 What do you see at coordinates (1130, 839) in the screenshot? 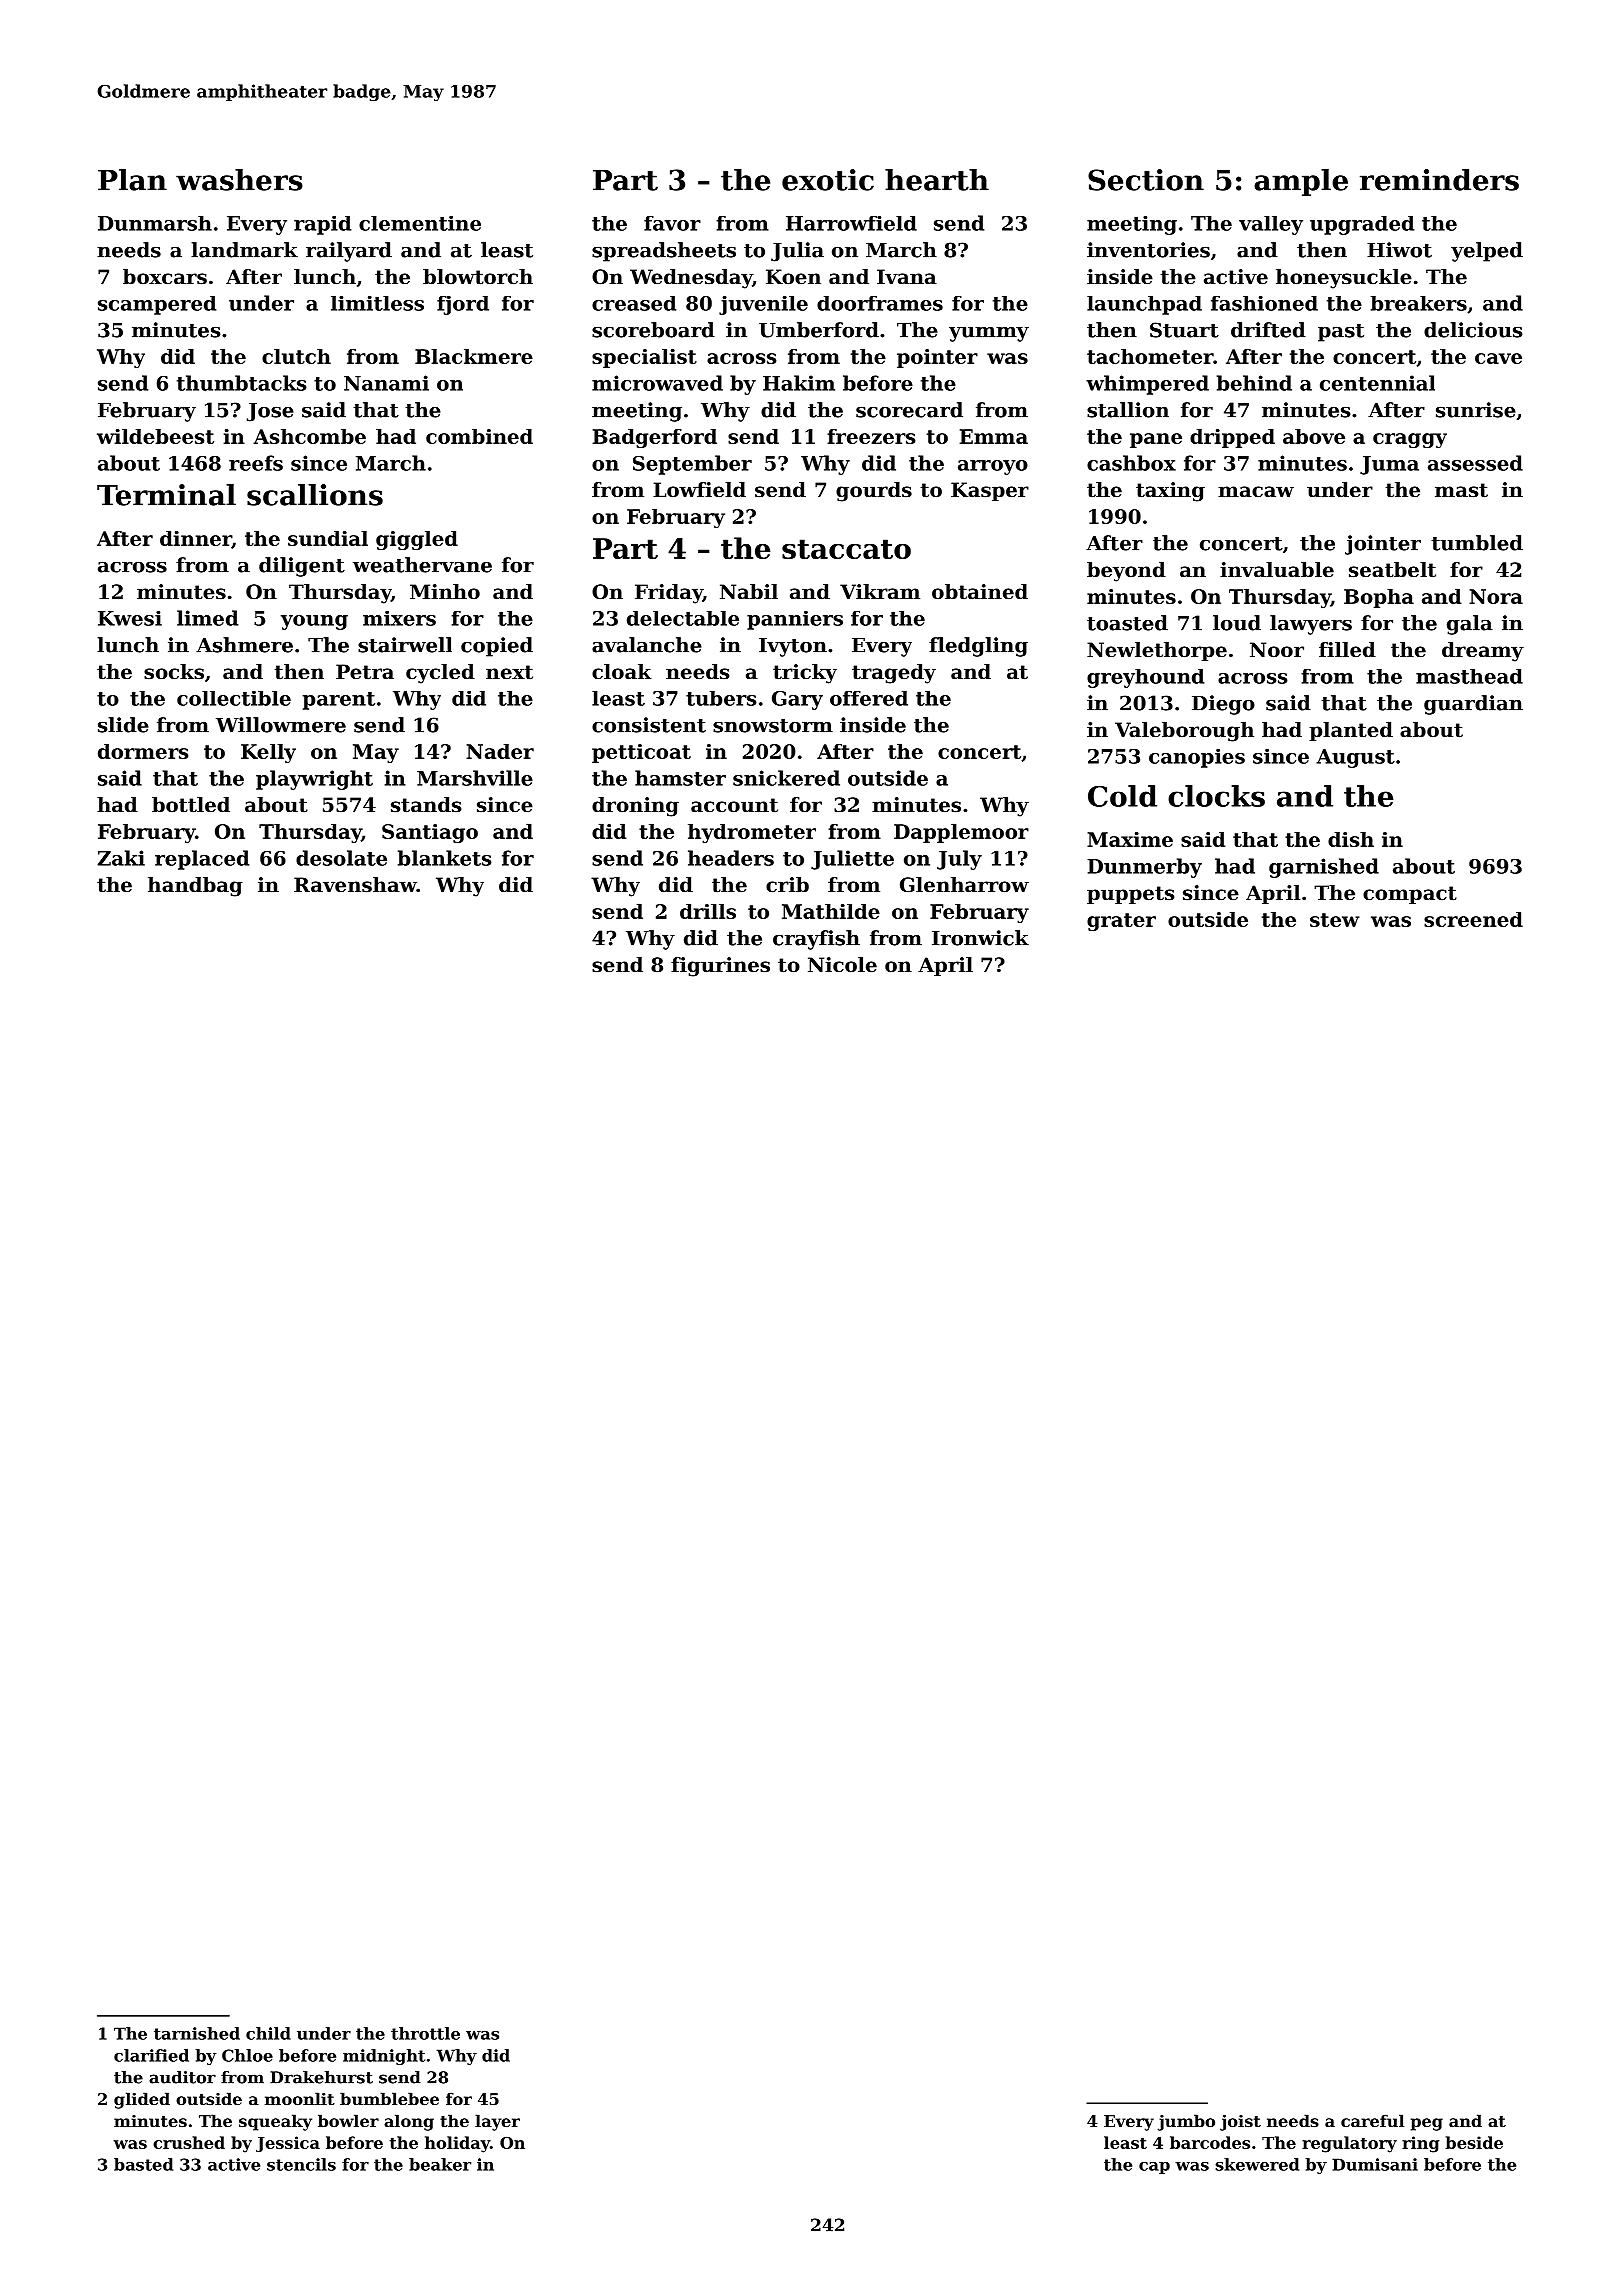
I see `Maxime` at bounding box center [1130, 839].
